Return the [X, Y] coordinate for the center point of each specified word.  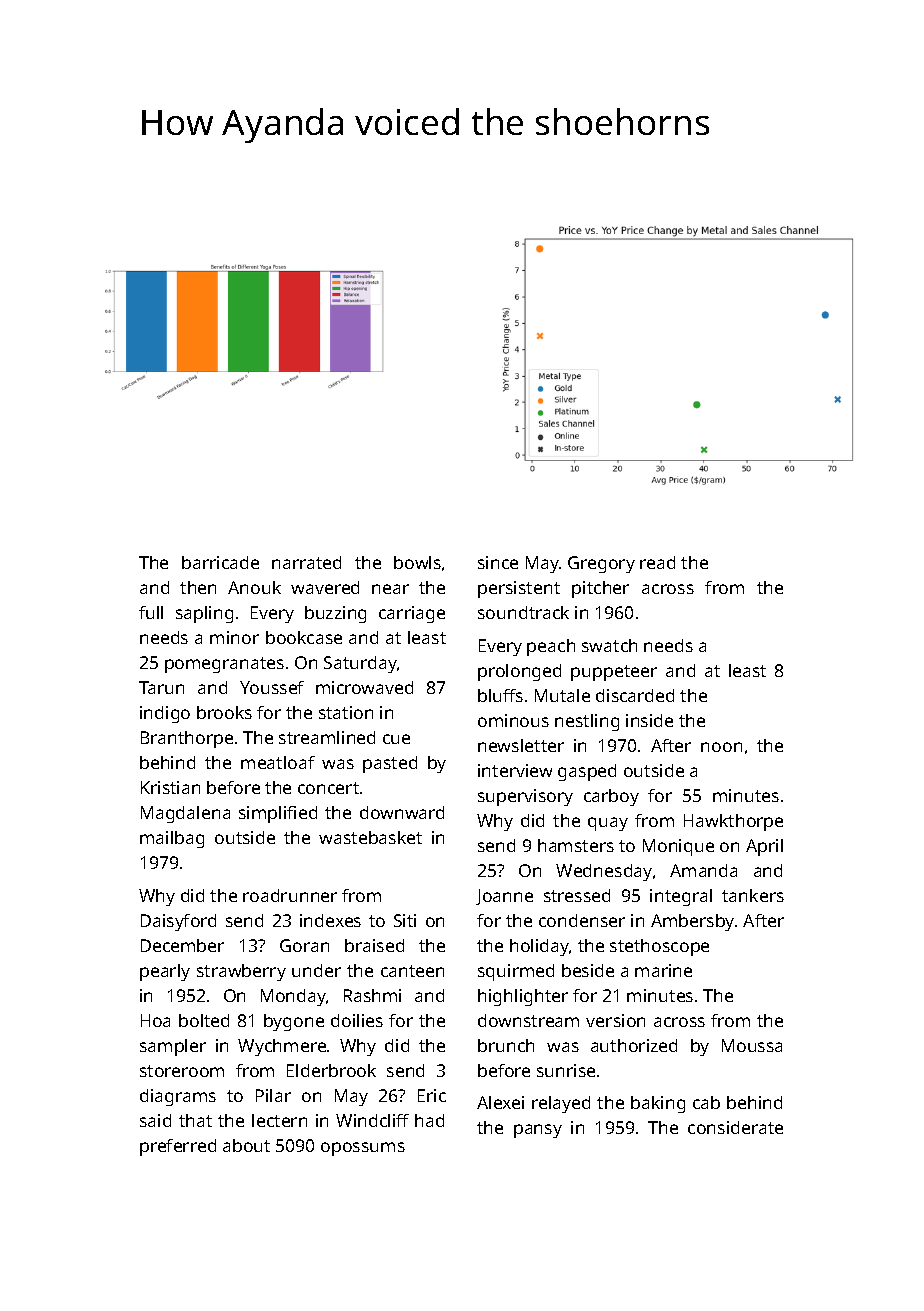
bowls [417, 562]
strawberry [241, 972]
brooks [224, 712]
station [346, 712]
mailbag [172, 839]
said [155, 1120]
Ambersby [692, 922]
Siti [405, 920]
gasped [587, 772]
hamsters [576, 845]
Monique [678, 847]
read [657, 562]
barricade [220, 562]
